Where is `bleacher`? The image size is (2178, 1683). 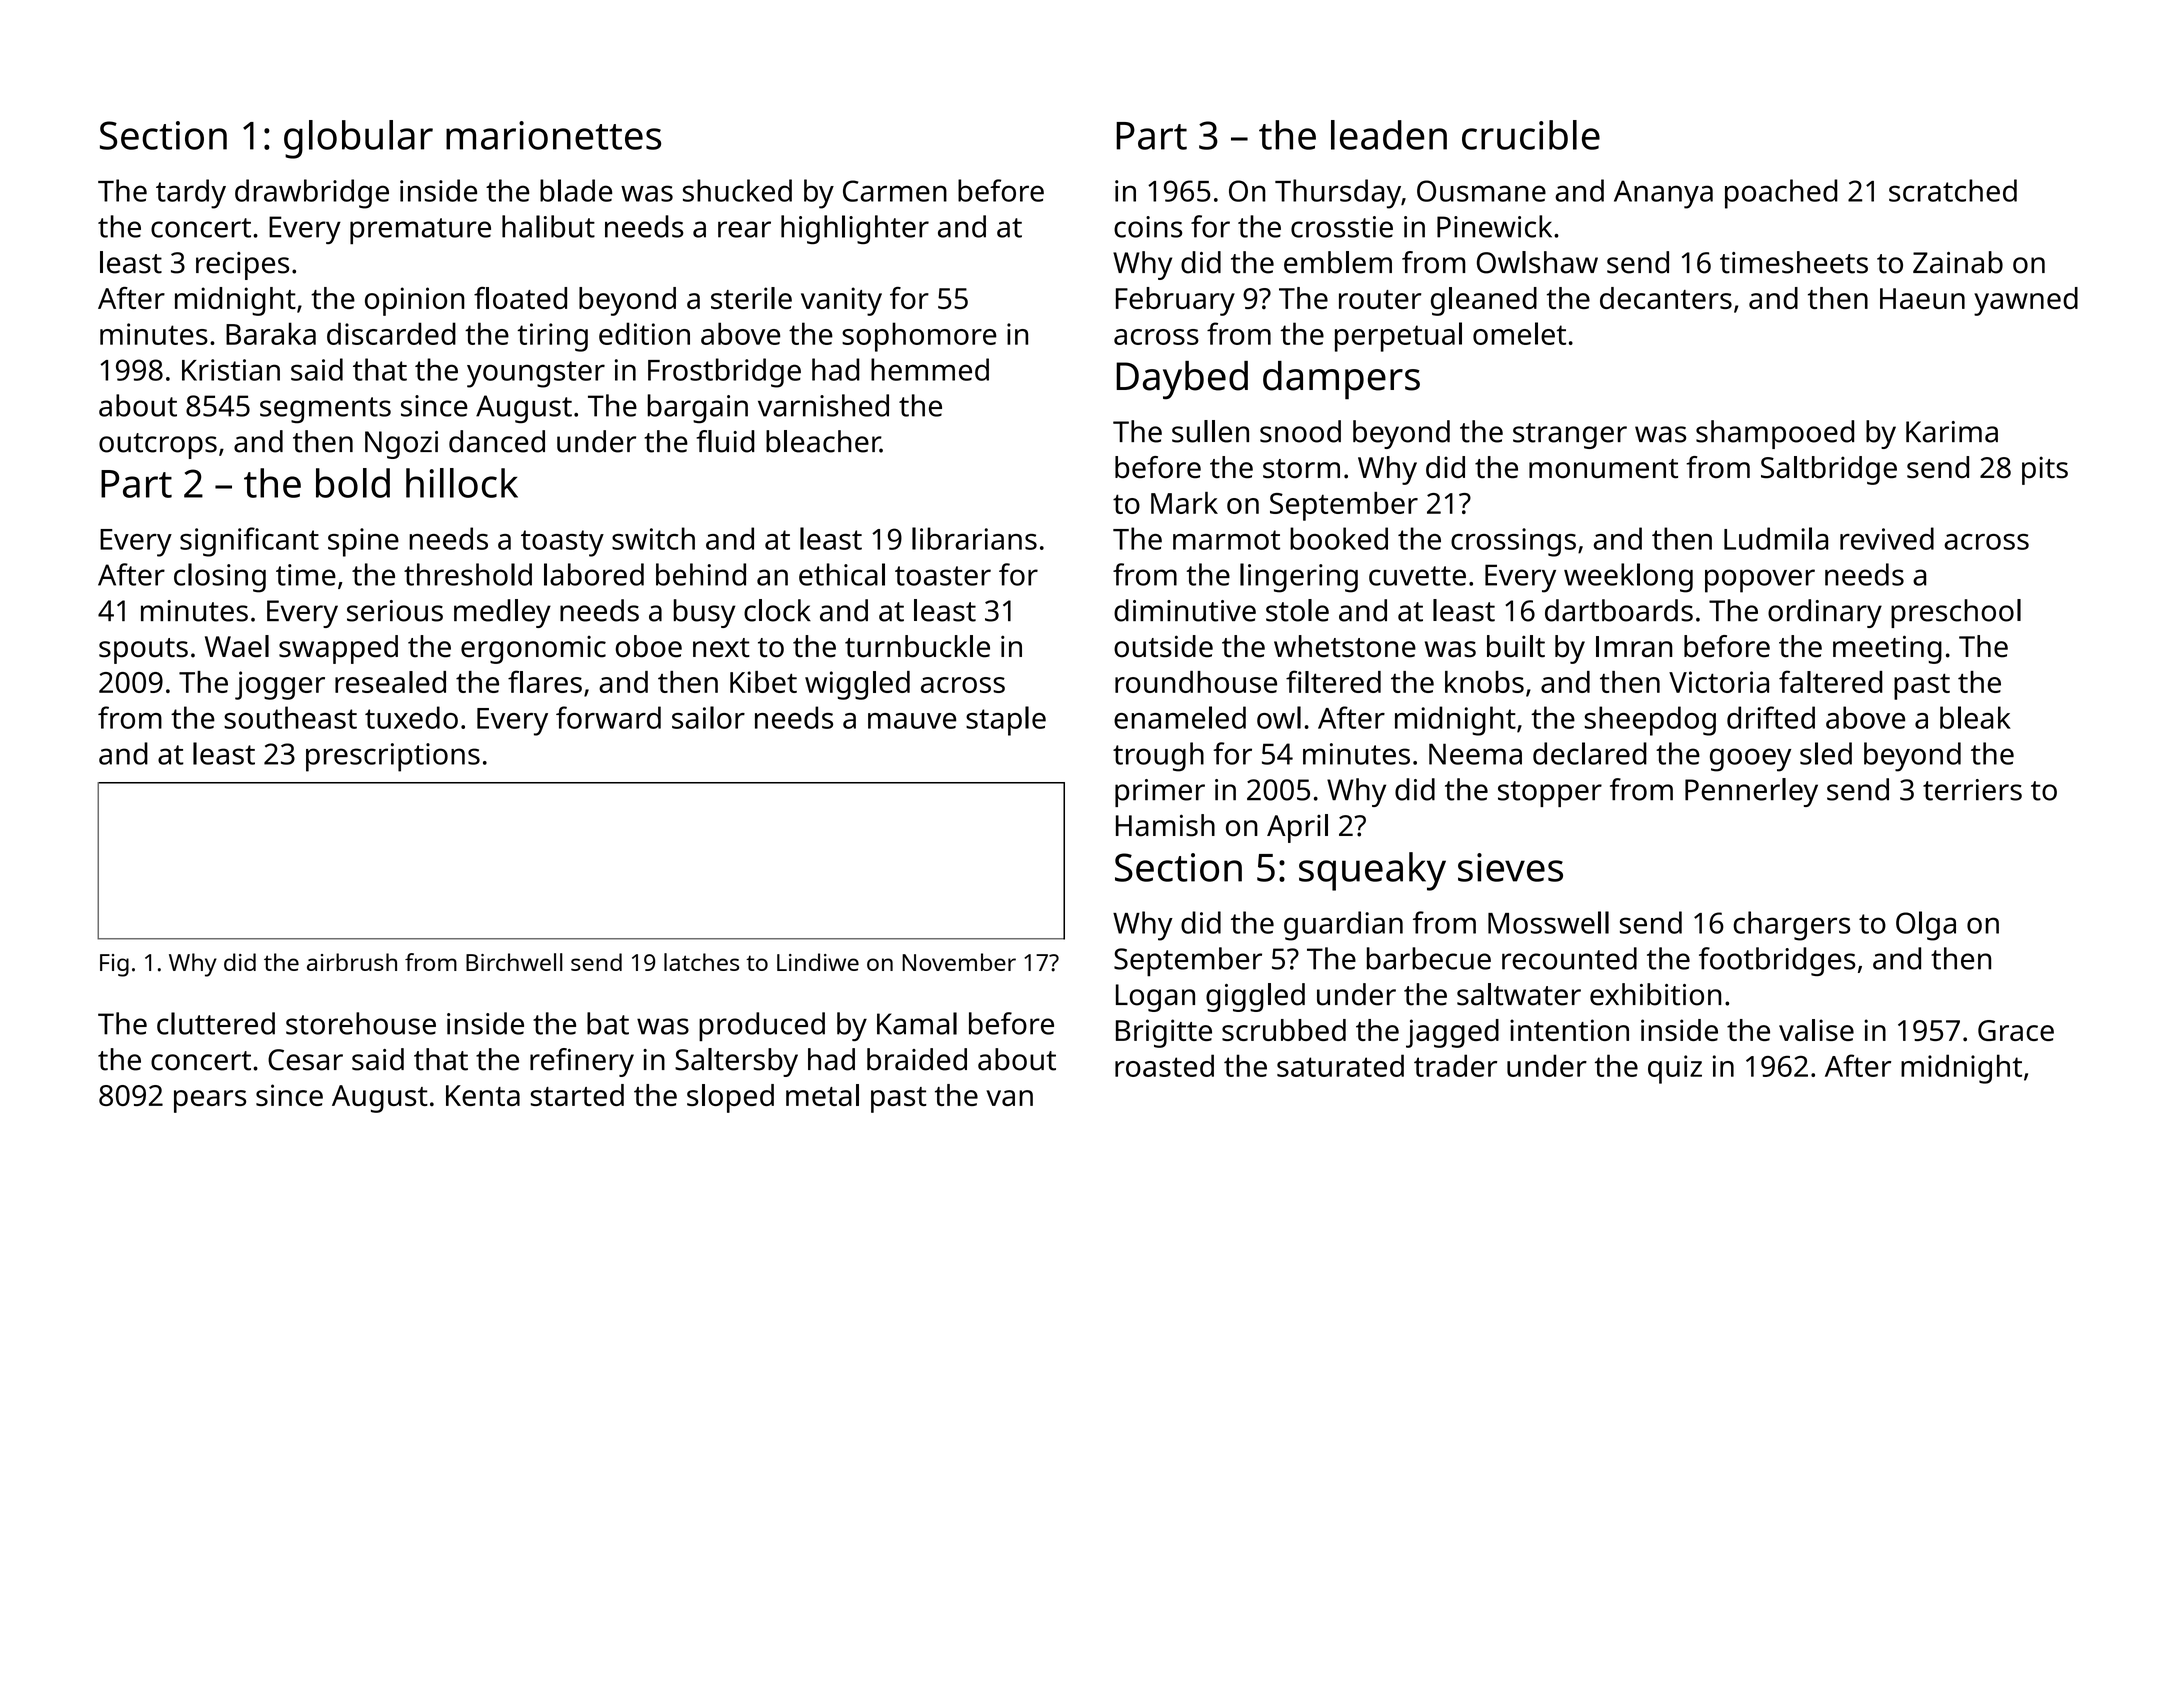 bleacher is located at coordinates (823, 441).
